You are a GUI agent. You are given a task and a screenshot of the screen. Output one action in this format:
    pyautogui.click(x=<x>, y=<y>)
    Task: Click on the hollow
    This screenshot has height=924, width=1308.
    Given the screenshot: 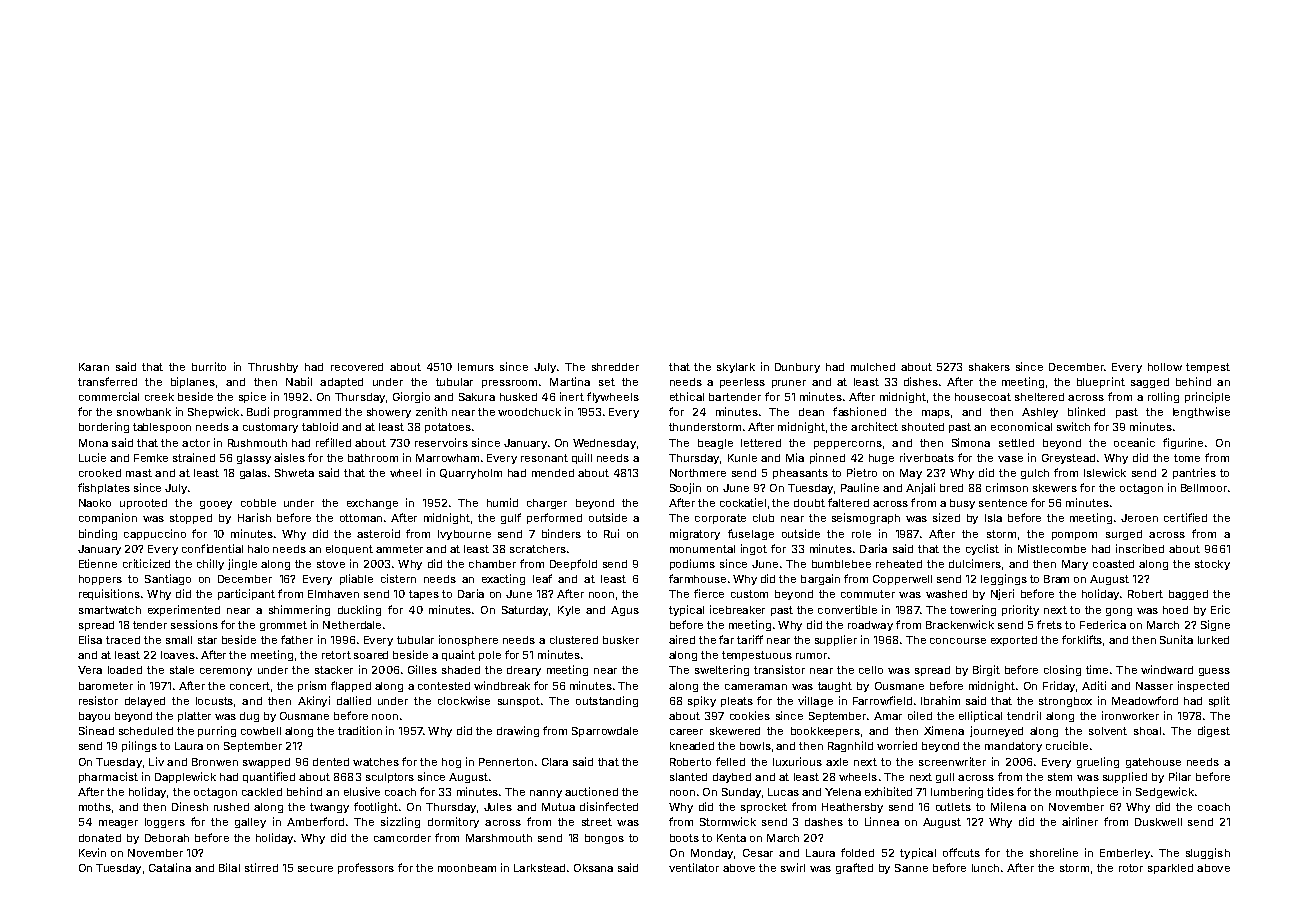 What is the action you would take?
    pyautogui.click(x=1165, y=367)
